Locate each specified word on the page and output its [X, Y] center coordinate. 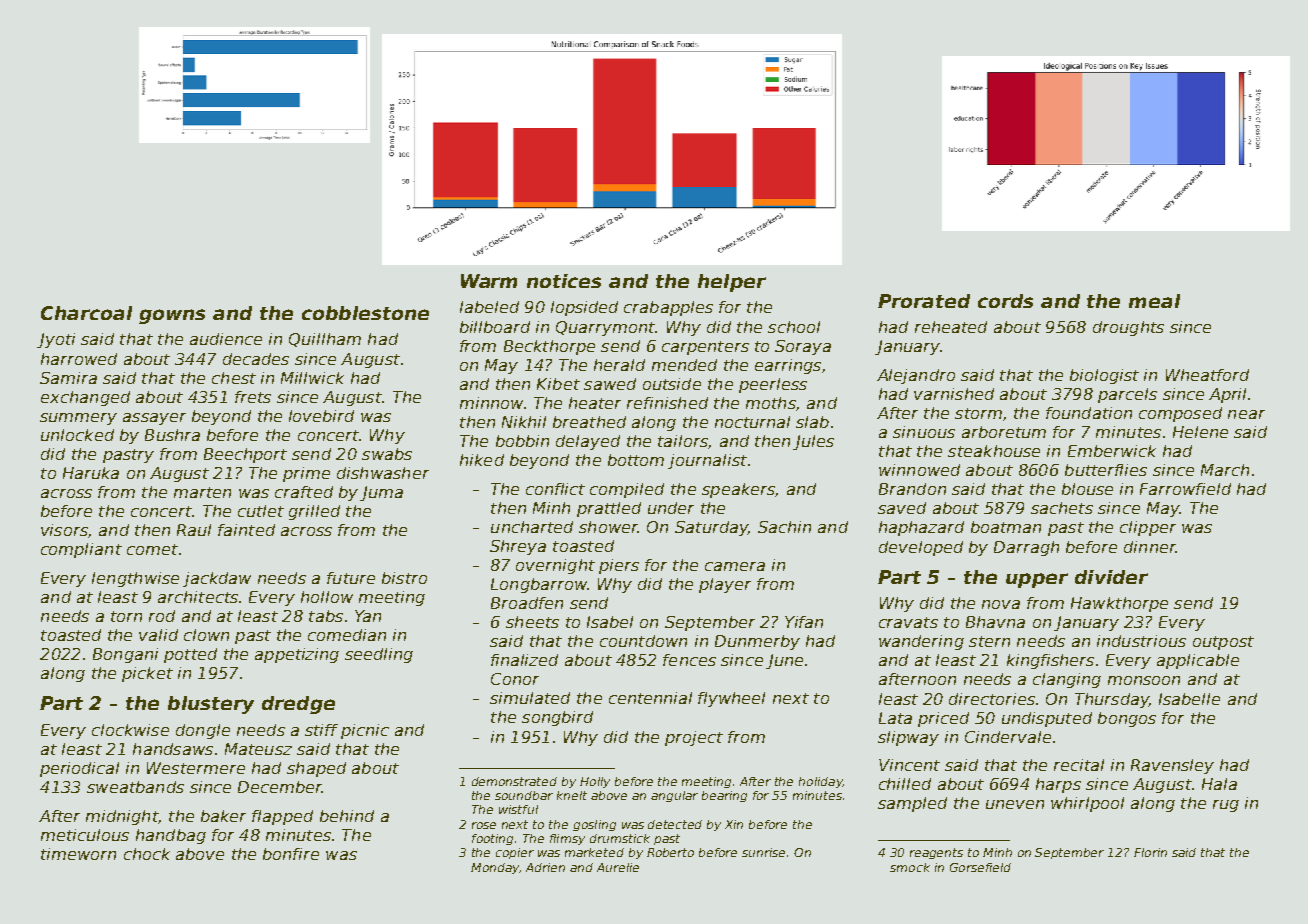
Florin [1150, 852]
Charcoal [86, 313]
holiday [821, 782]
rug [1226, 806]
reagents [936, 853]
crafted [304, 492]
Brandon [912, 489]
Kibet [558, 384]
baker [223, 816]
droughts [1128, 328]
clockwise [130, 730]
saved [902, 508]
